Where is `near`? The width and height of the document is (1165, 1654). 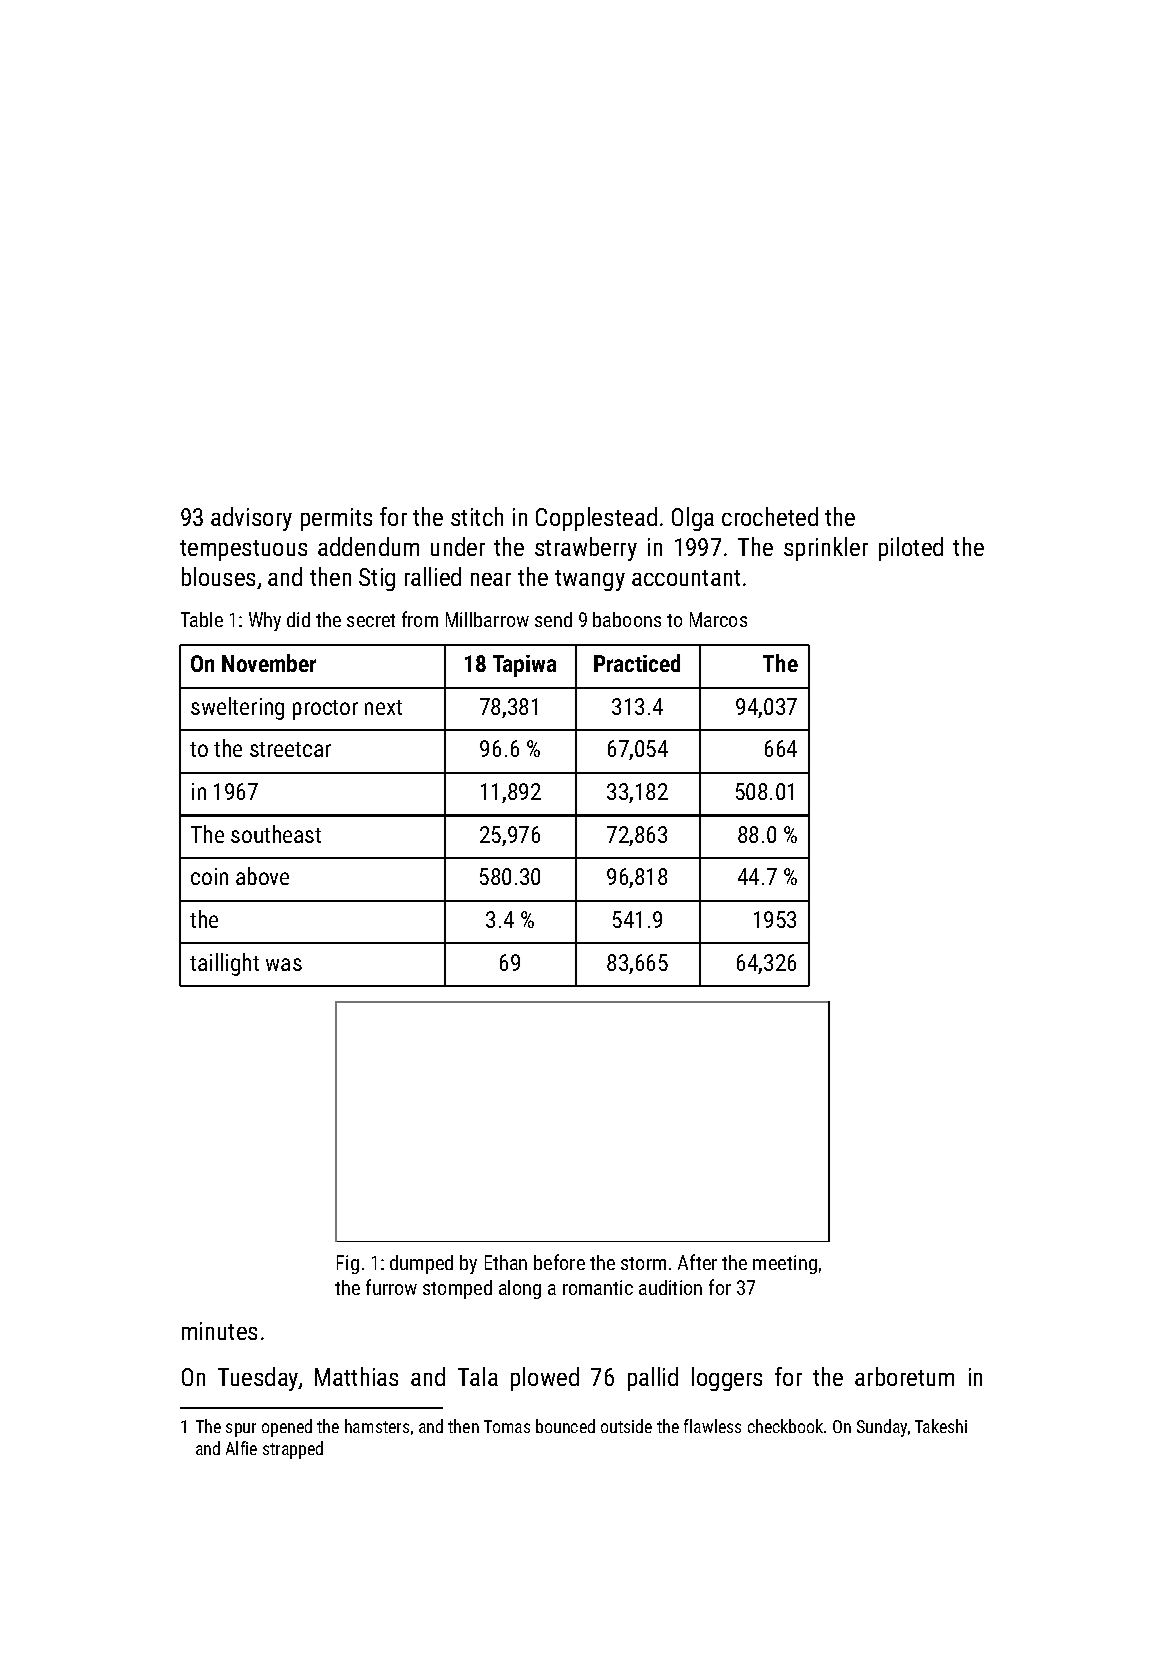 near is located at coordinates (491, 579).
